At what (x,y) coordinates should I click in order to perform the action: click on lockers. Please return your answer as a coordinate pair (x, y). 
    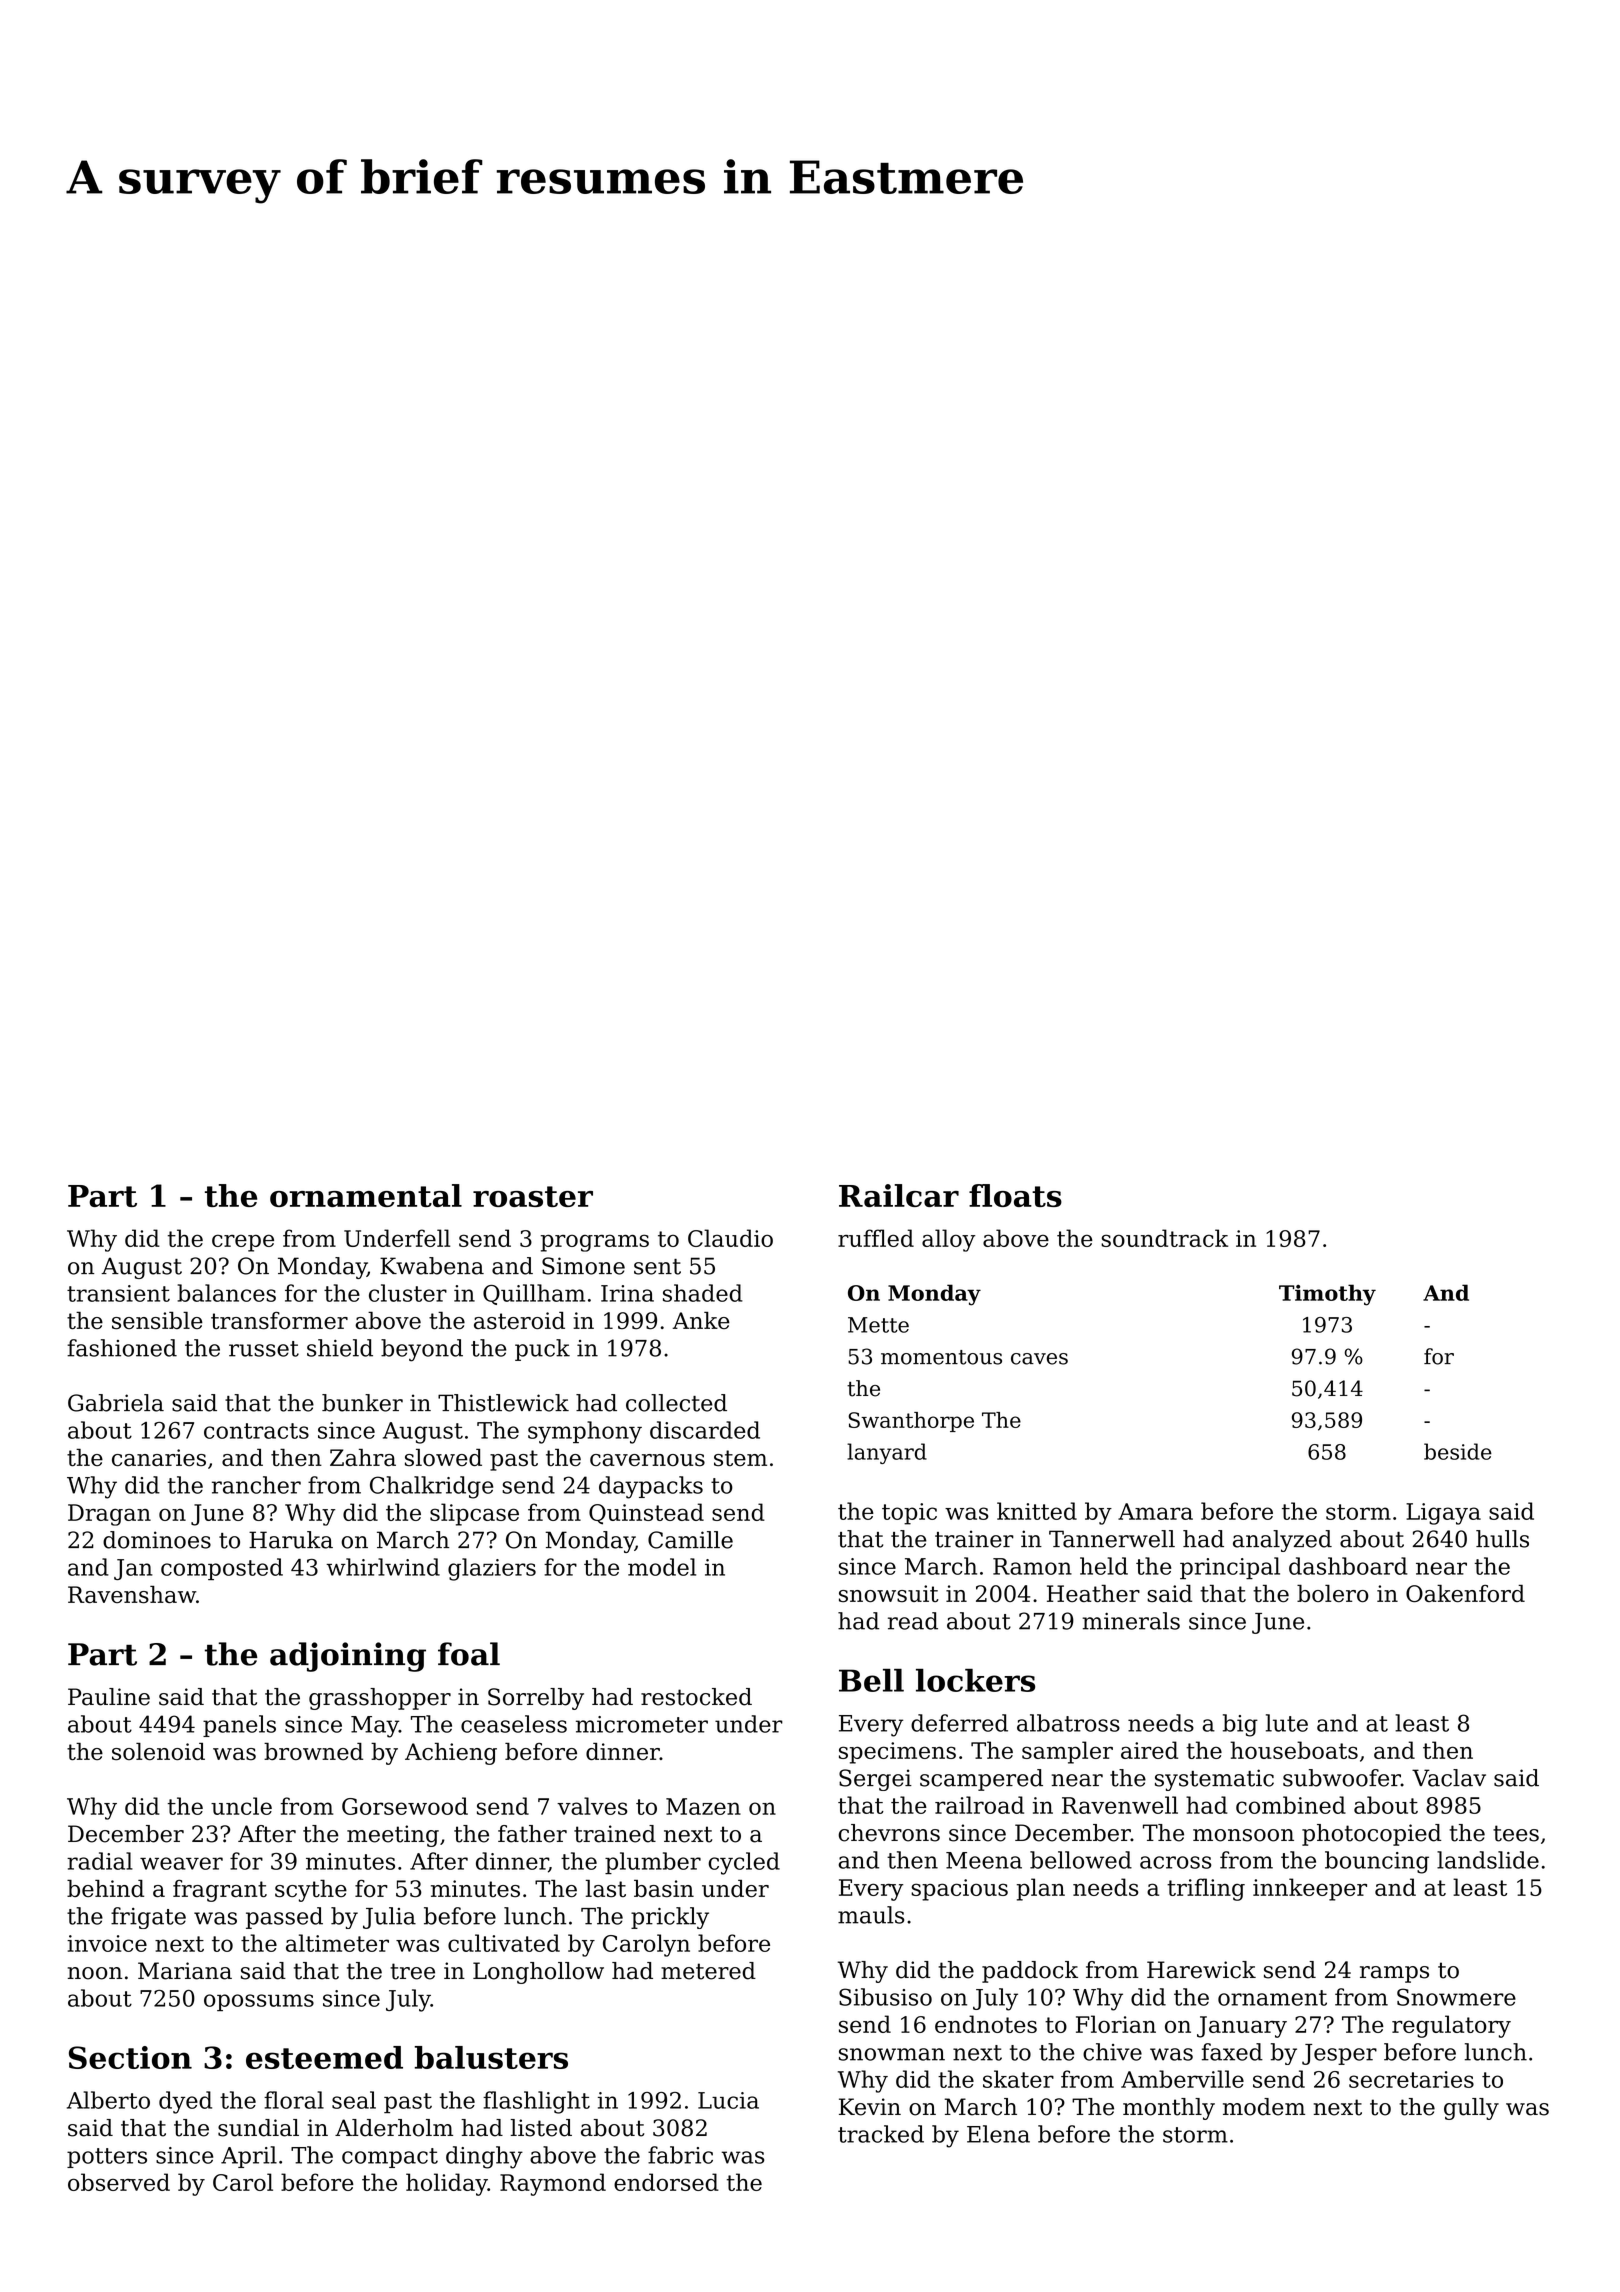
    Looking at the image, I should click on (975, 1680).
